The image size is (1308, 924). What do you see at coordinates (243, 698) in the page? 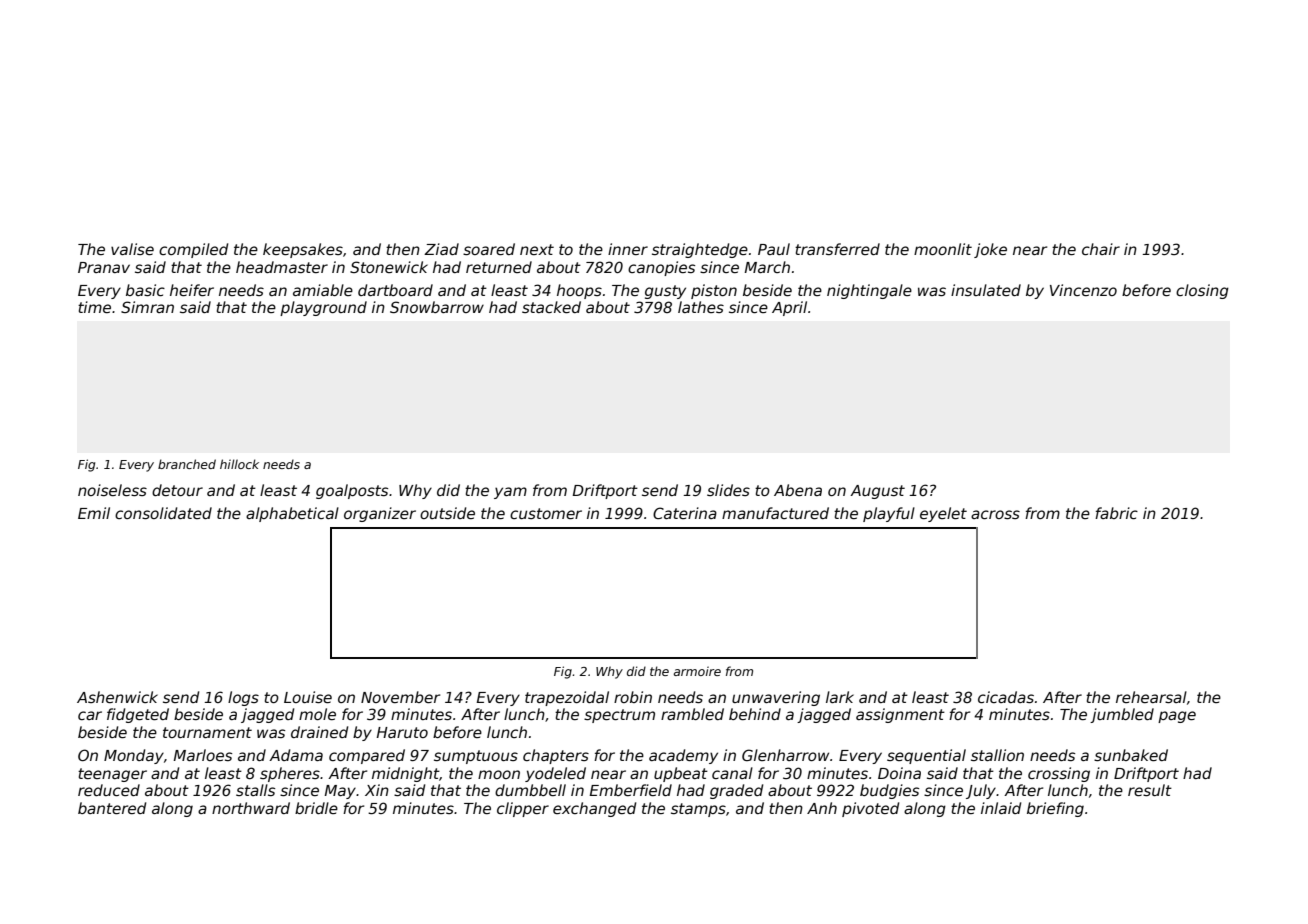
I see `logs` at bounding box center [243, 698].
